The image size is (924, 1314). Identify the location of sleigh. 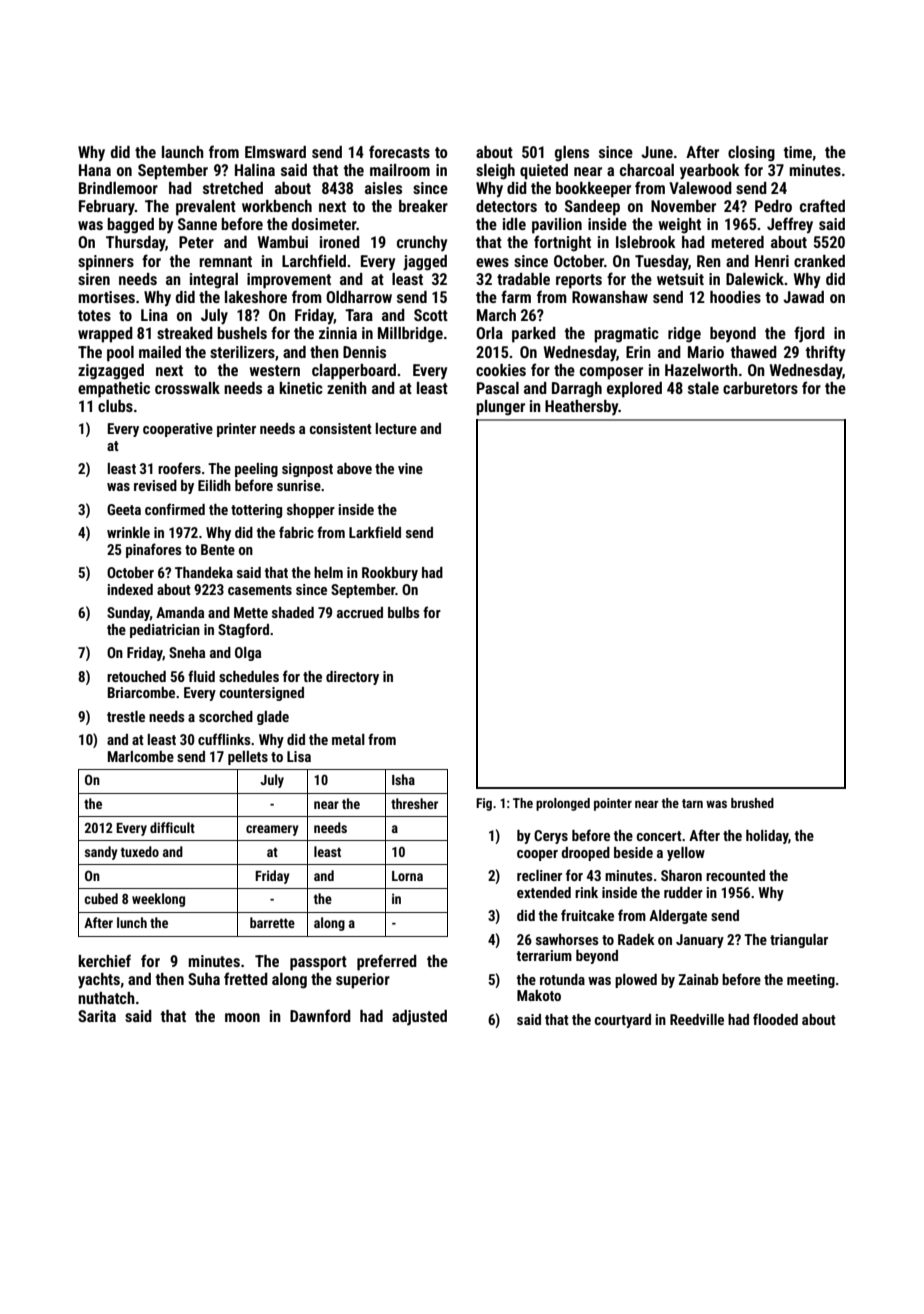
(495, 172).
